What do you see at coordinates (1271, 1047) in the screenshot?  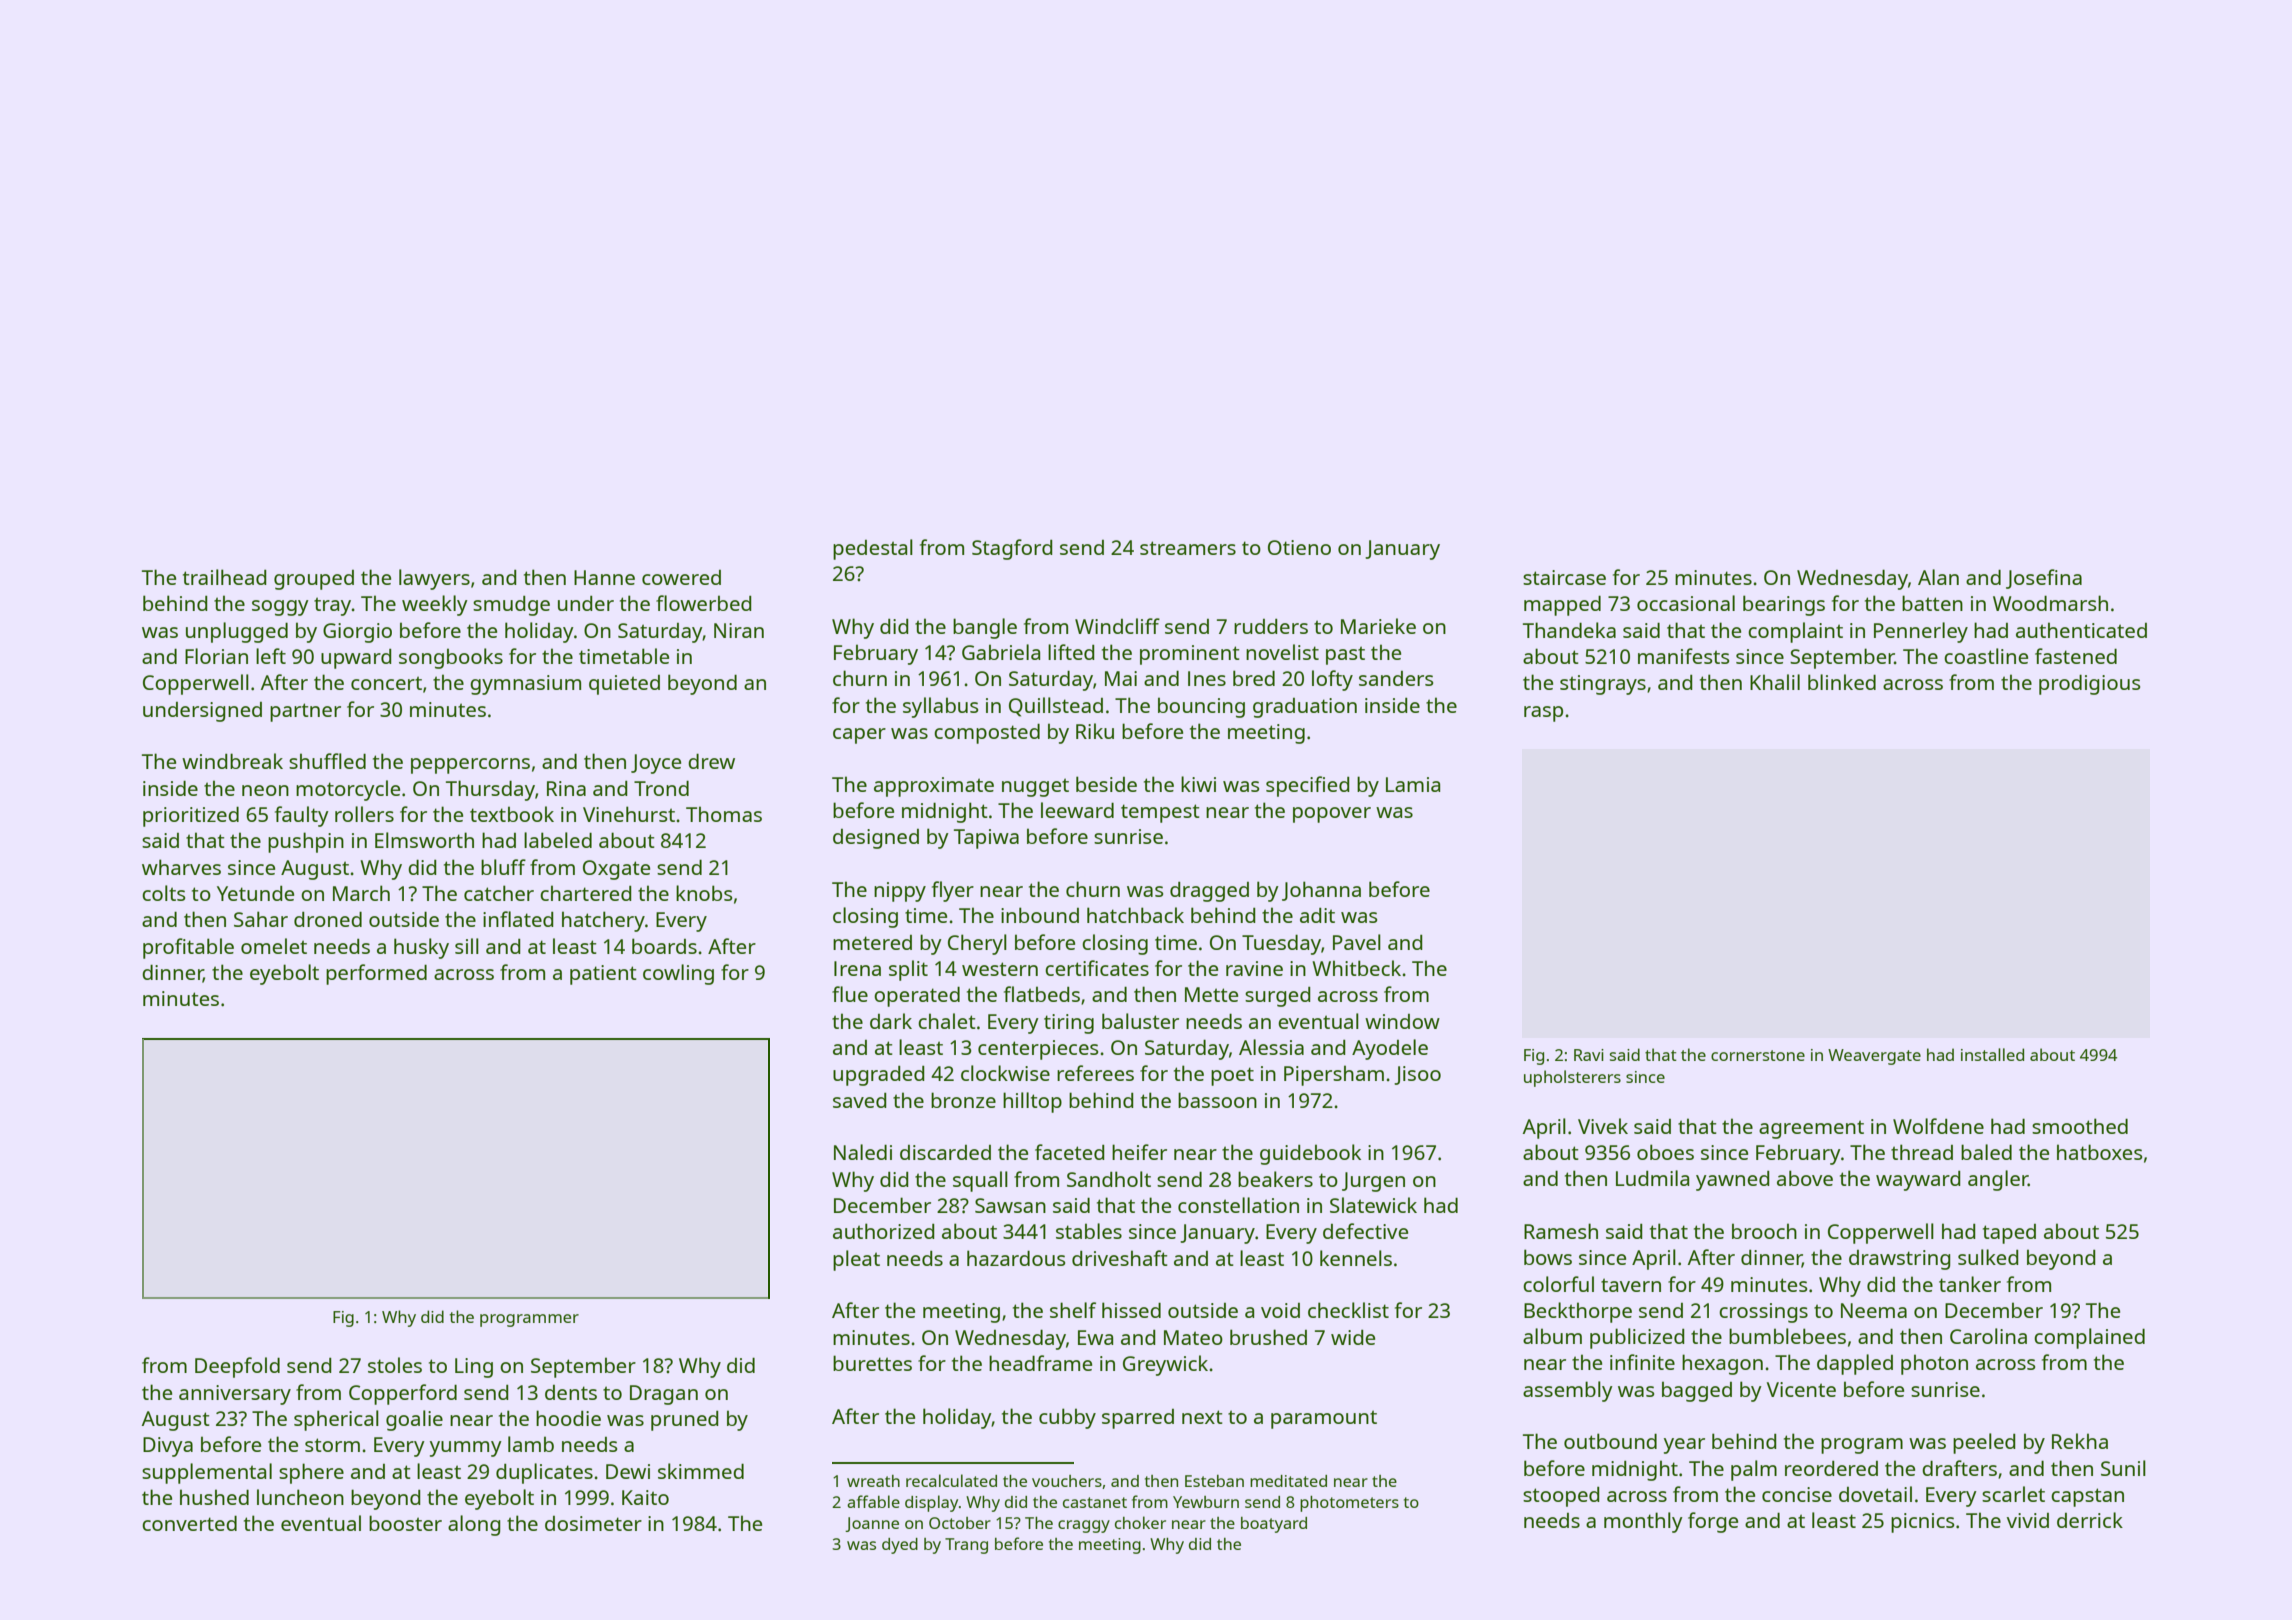 I see `Alessia` at bounding box center [1271, 1047].
